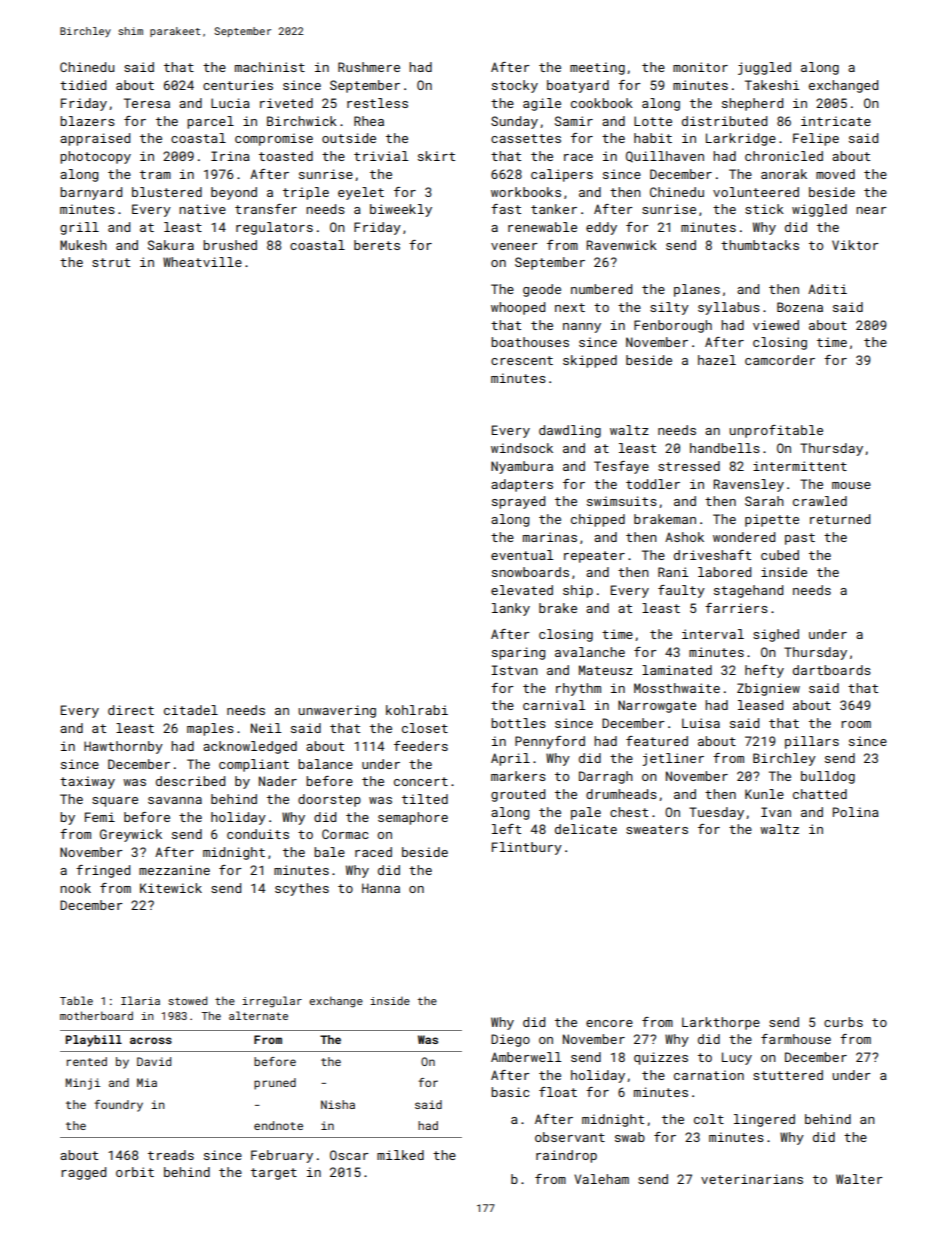  Describe the element at coordinates (234, 193) in the screenshot. I see `beyond` at that location.
